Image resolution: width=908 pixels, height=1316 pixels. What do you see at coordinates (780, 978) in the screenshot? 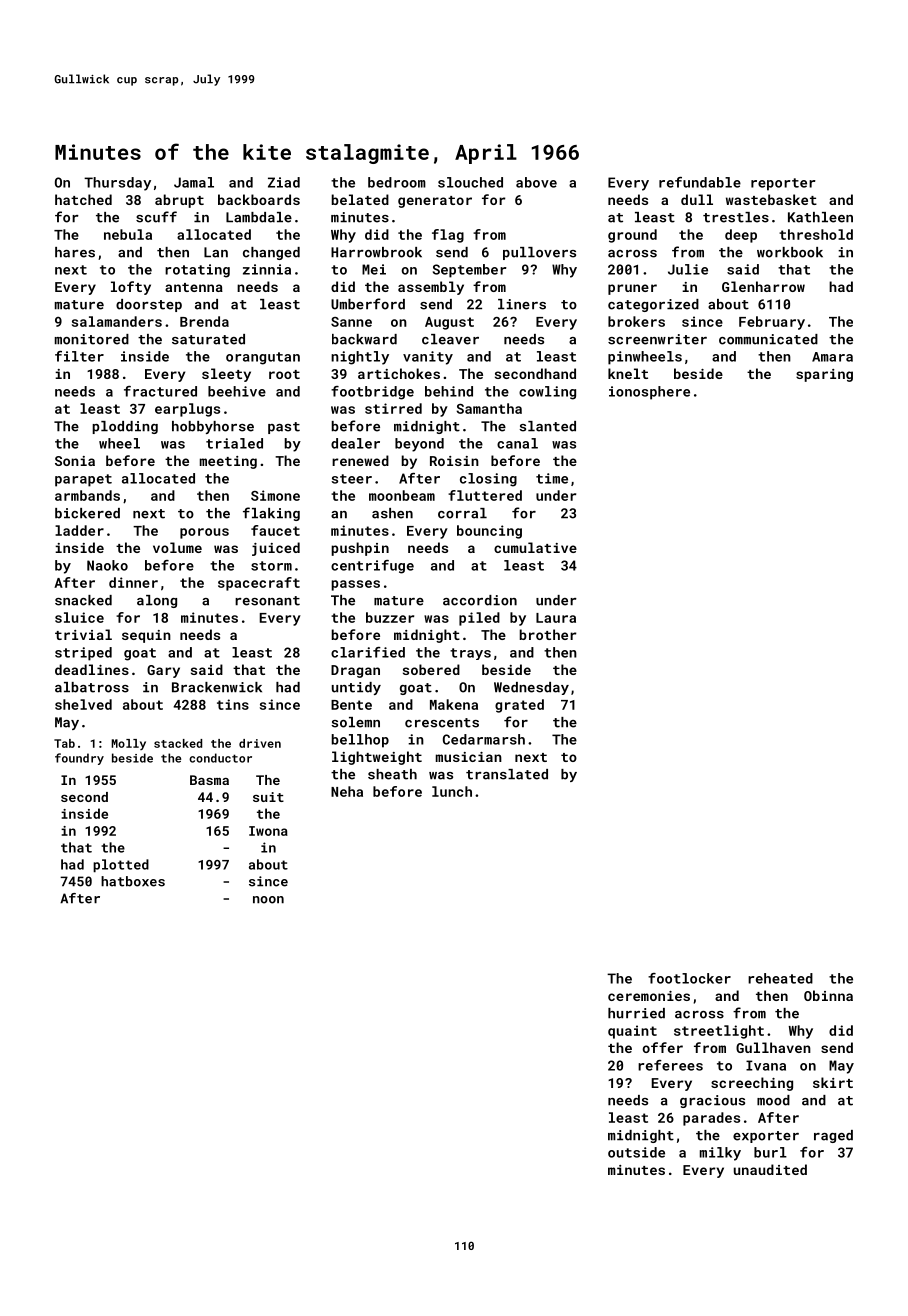
I see `reheated` at bounding box center [780, 978].
